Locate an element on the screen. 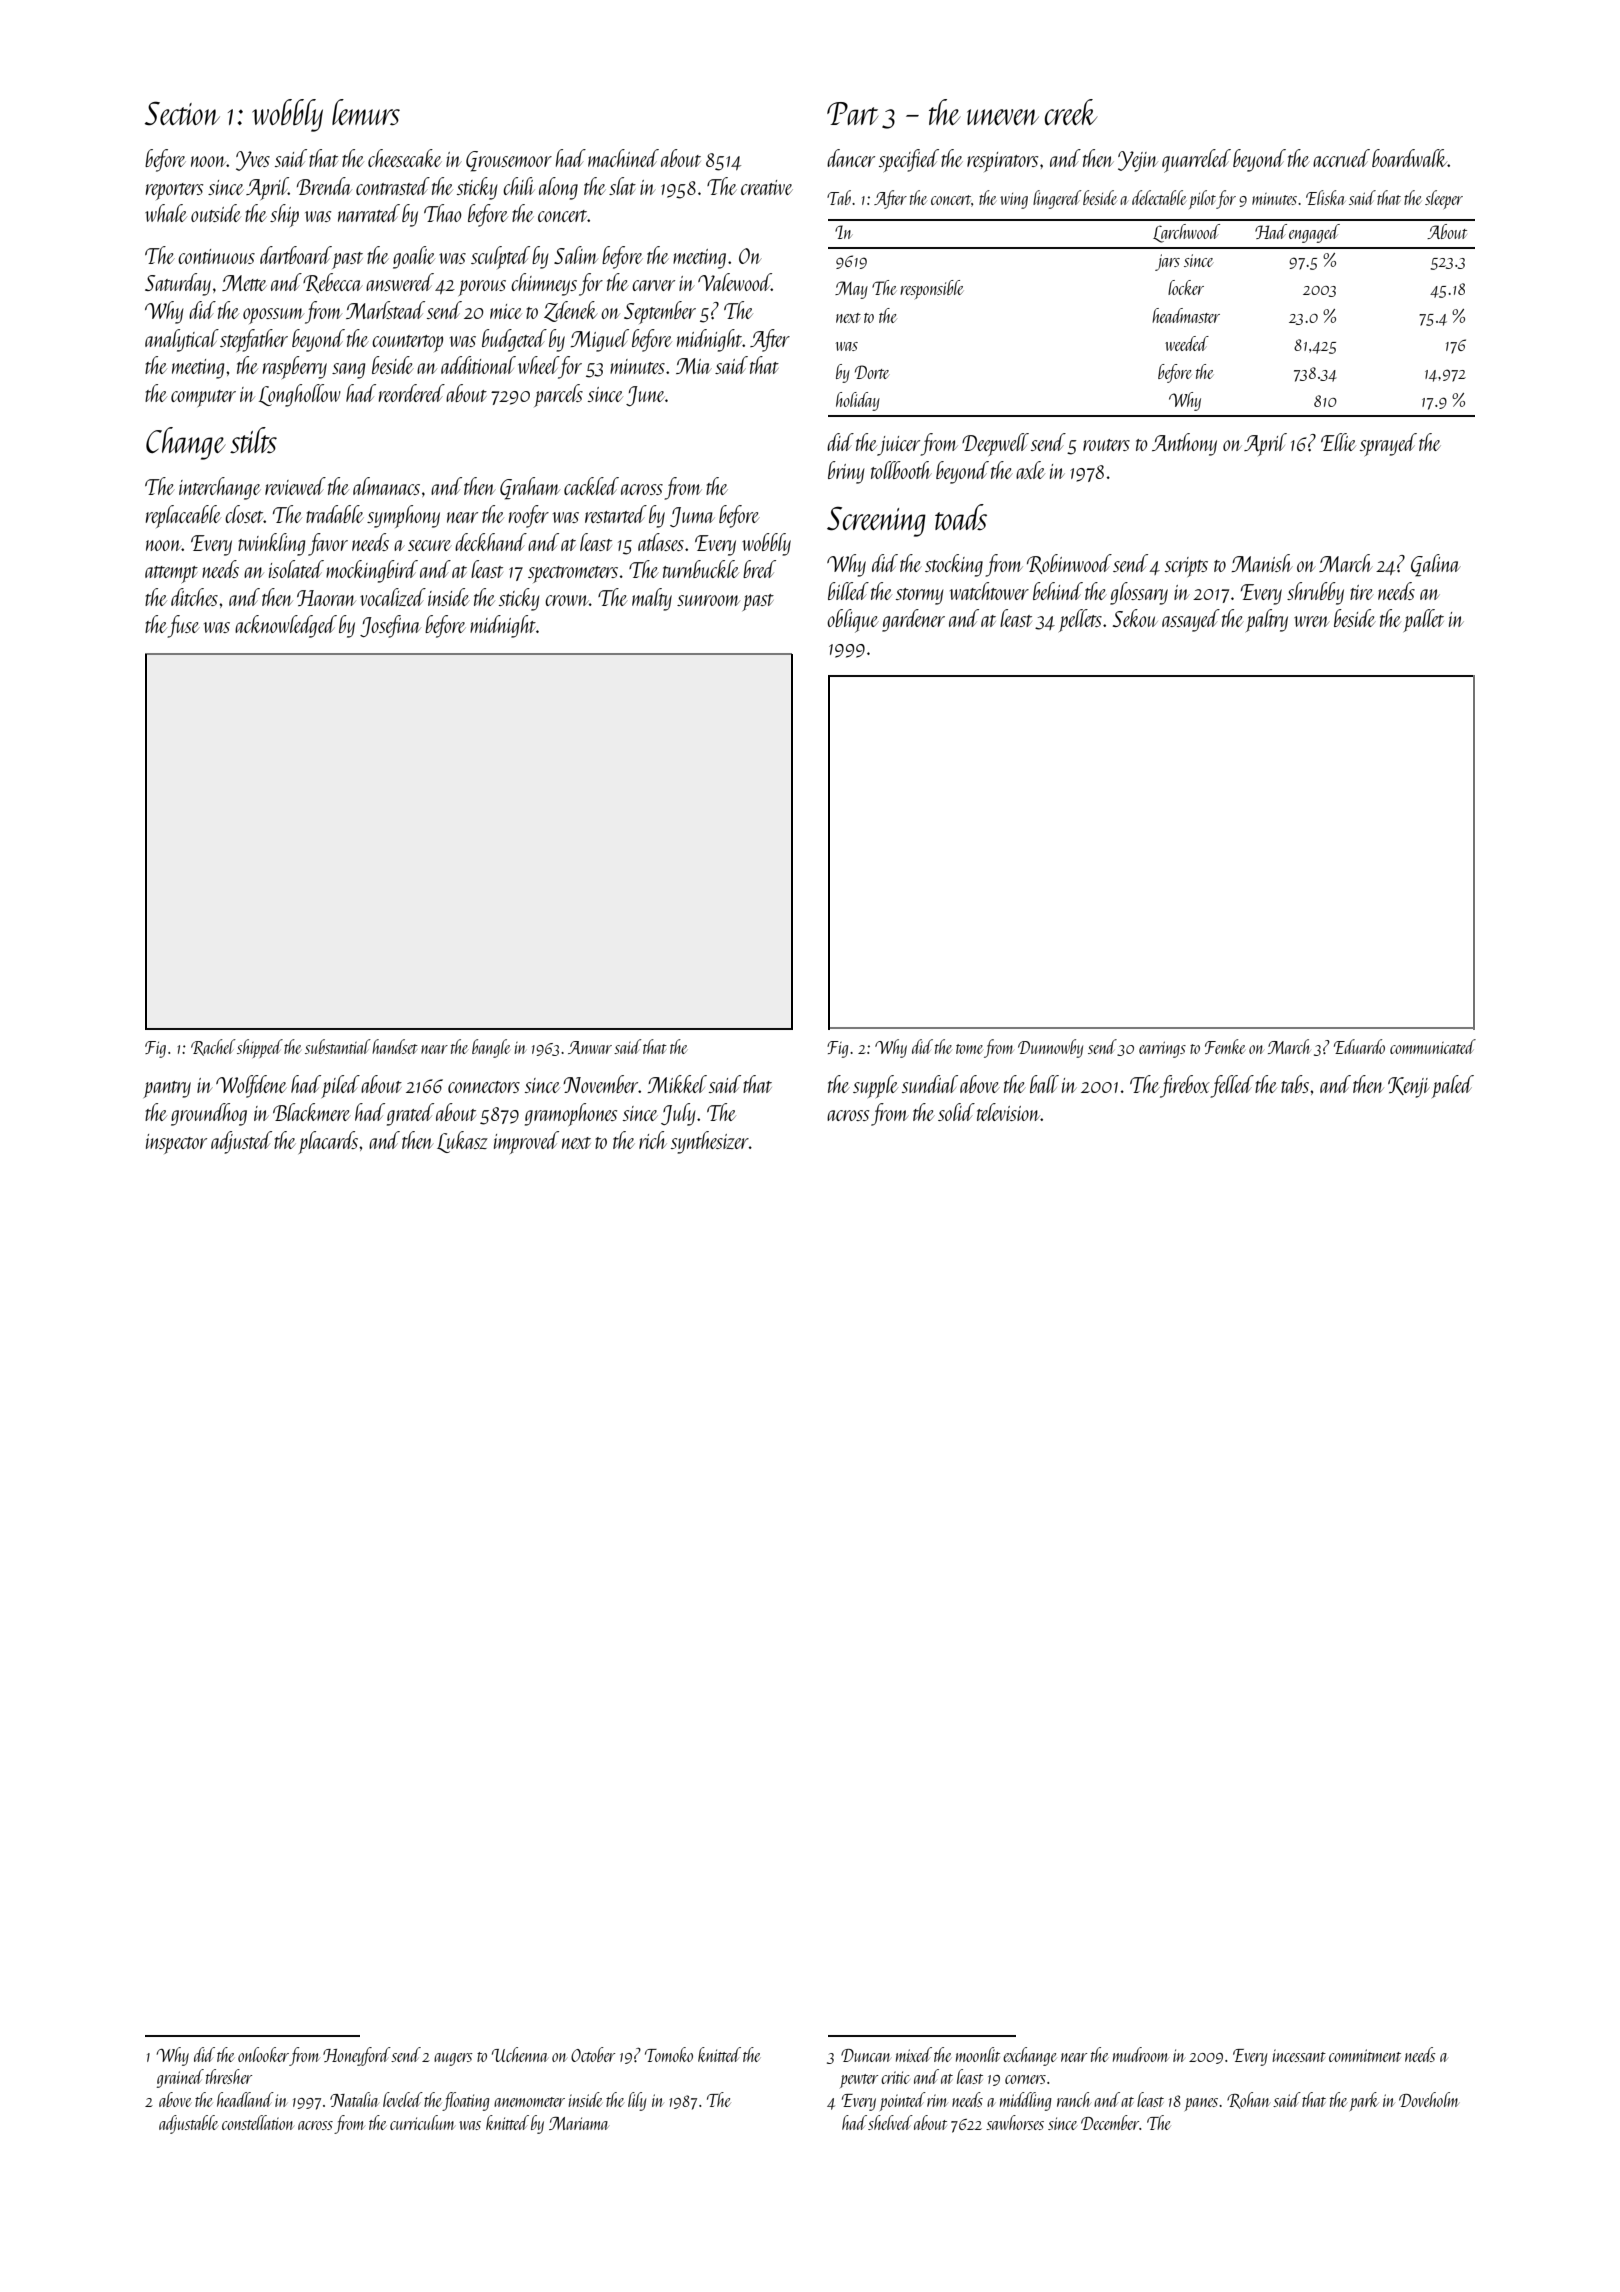  fuse is located at coordinates (184, 626).
